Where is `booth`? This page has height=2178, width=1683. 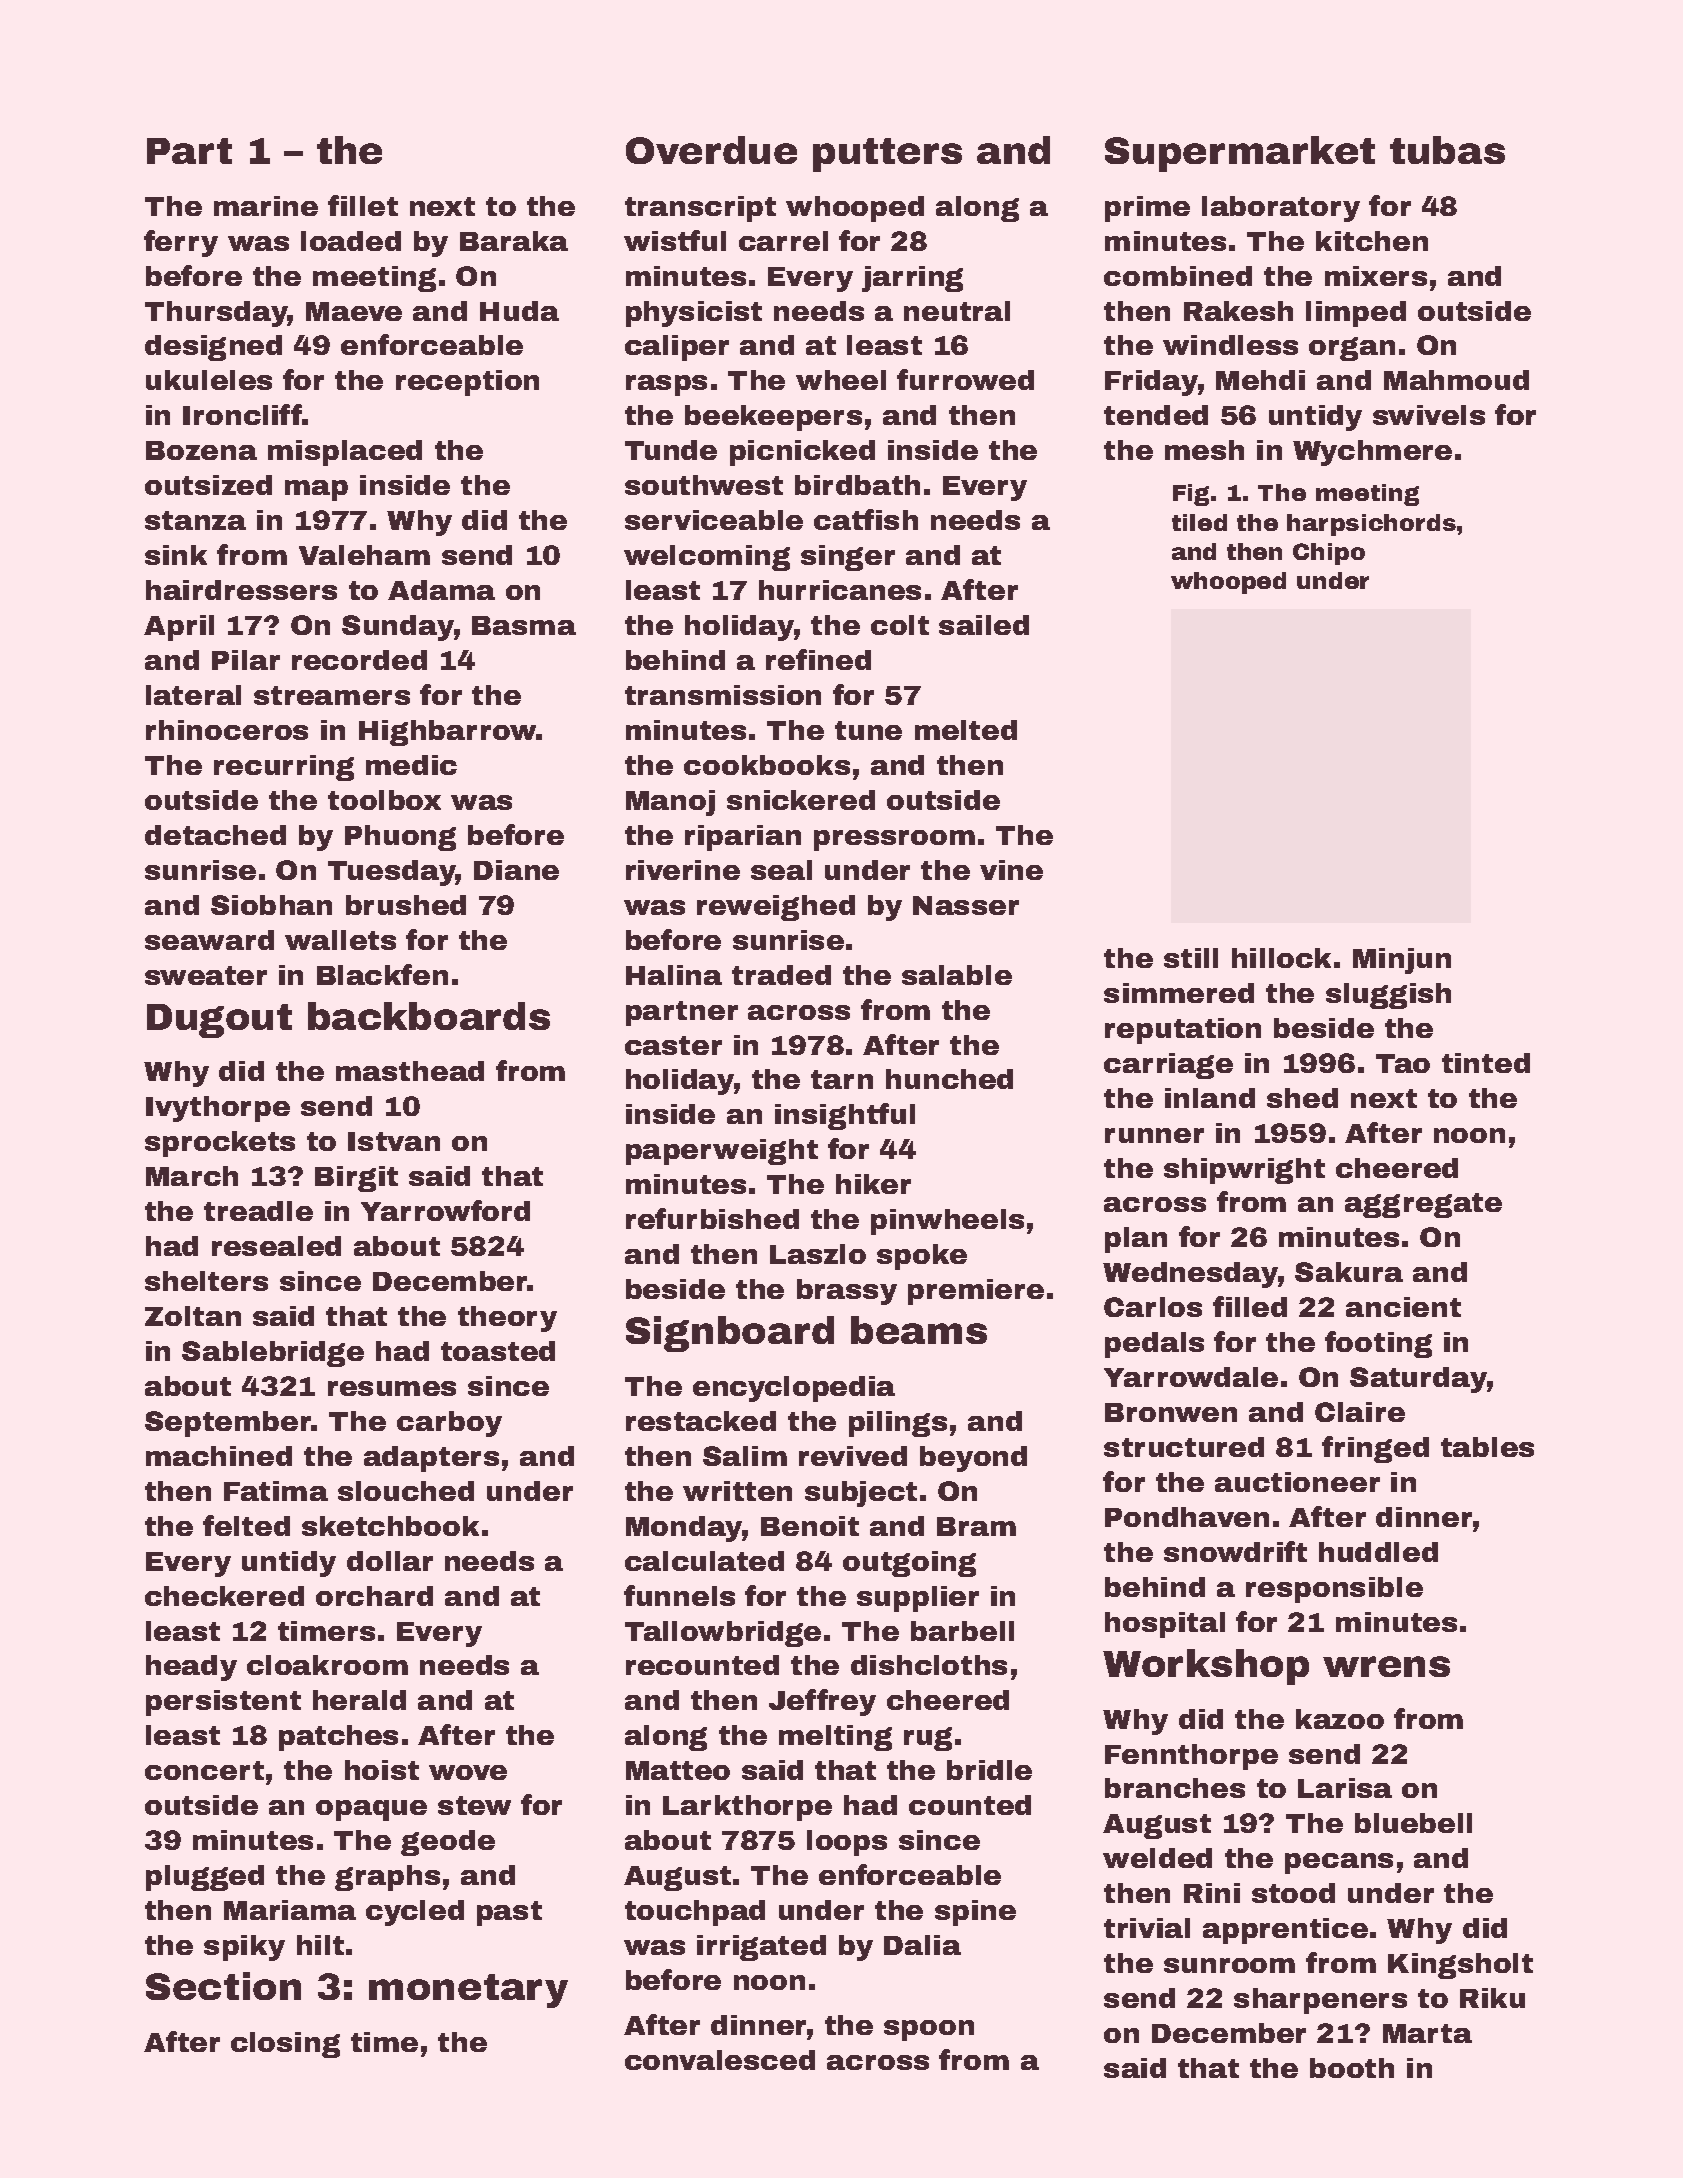
booth is located at coordinates (1352, 2068).
